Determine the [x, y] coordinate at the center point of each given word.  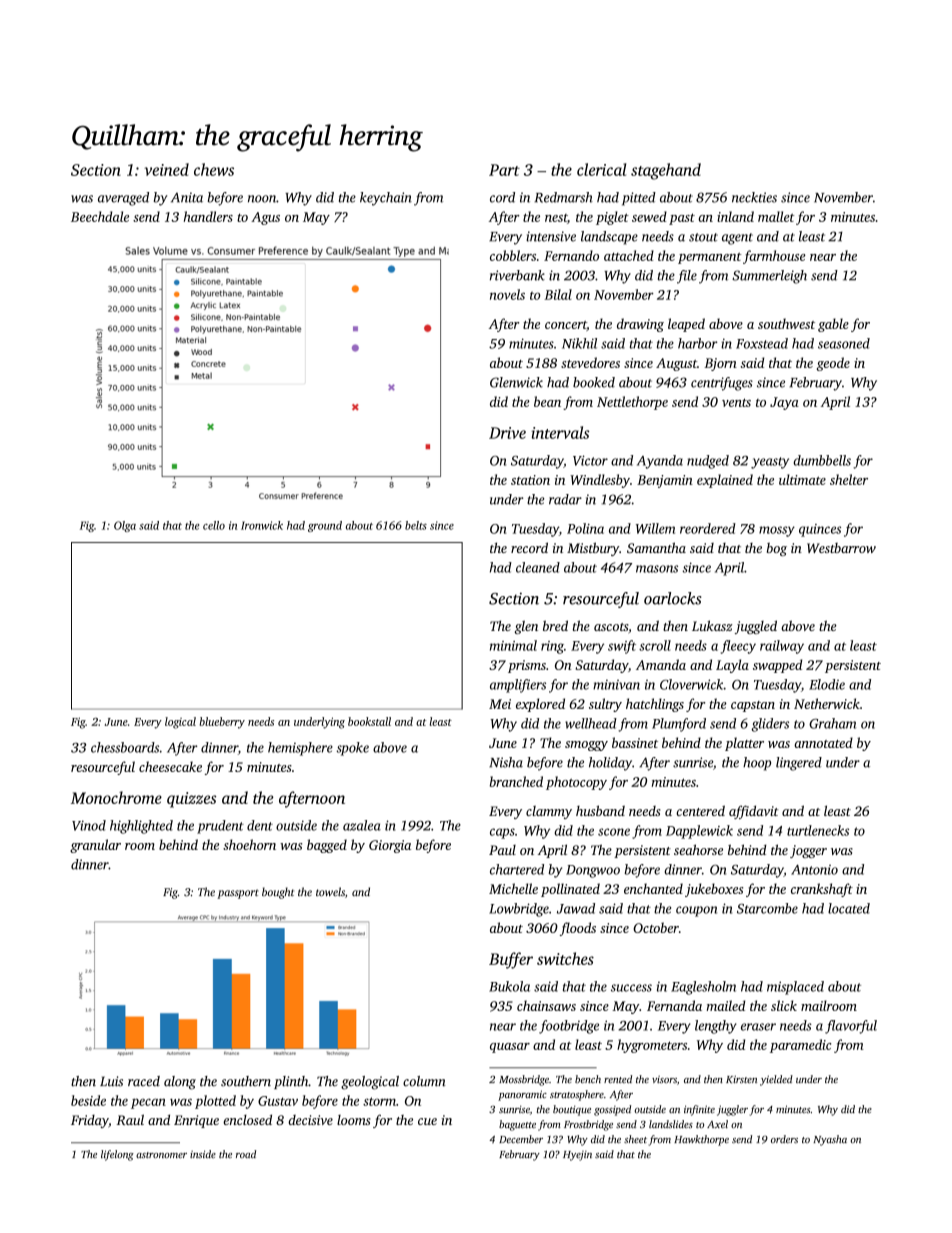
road [246, 1154]
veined [166, 169]
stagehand [666, 171]
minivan [616, 685]
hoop [757, 764]
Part [504, 170]
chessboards [125, 747]
